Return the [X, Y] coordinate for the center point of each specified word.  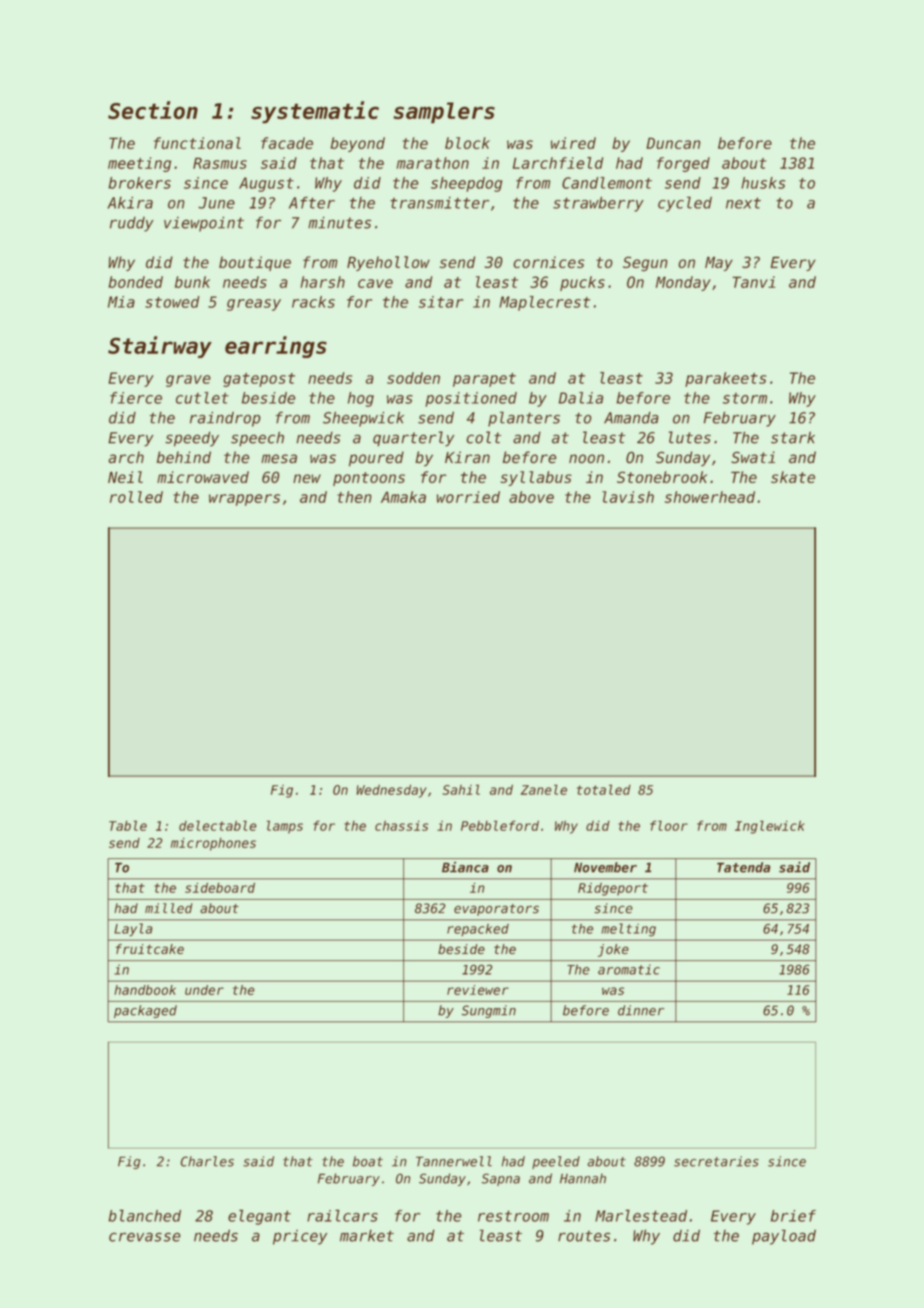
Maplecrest [544, 303]
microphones [213, 844]
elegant [259, 1217]
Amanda [631, 418]
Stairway [160, 347]
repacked [478, 930]
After [312, 202]
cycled [685, 204]
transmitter [439, 203]
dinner [641, 1010]
